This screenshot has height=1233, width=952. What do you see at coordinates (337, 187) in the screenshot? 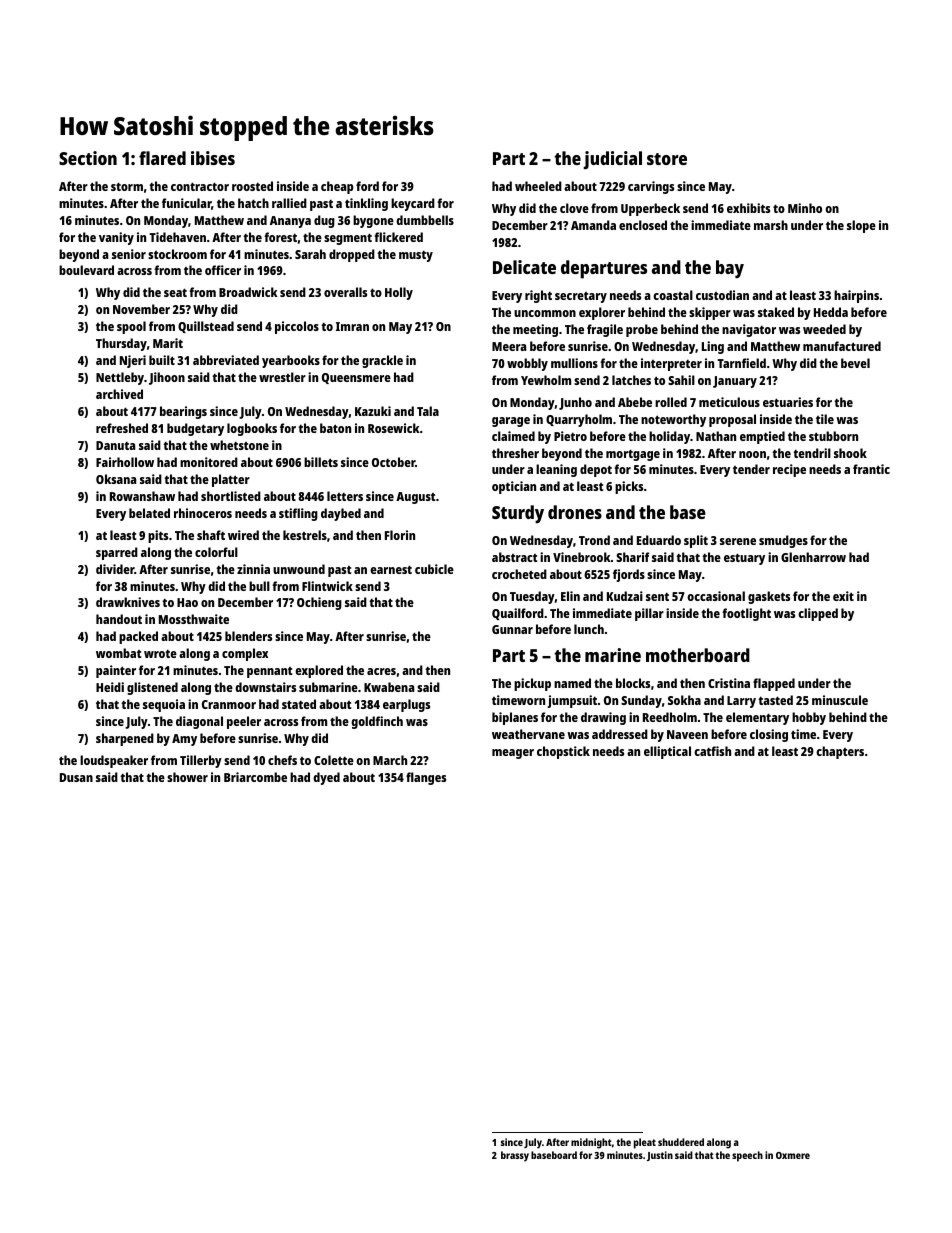
I see `cheap` at bounding box center [337, 187].
